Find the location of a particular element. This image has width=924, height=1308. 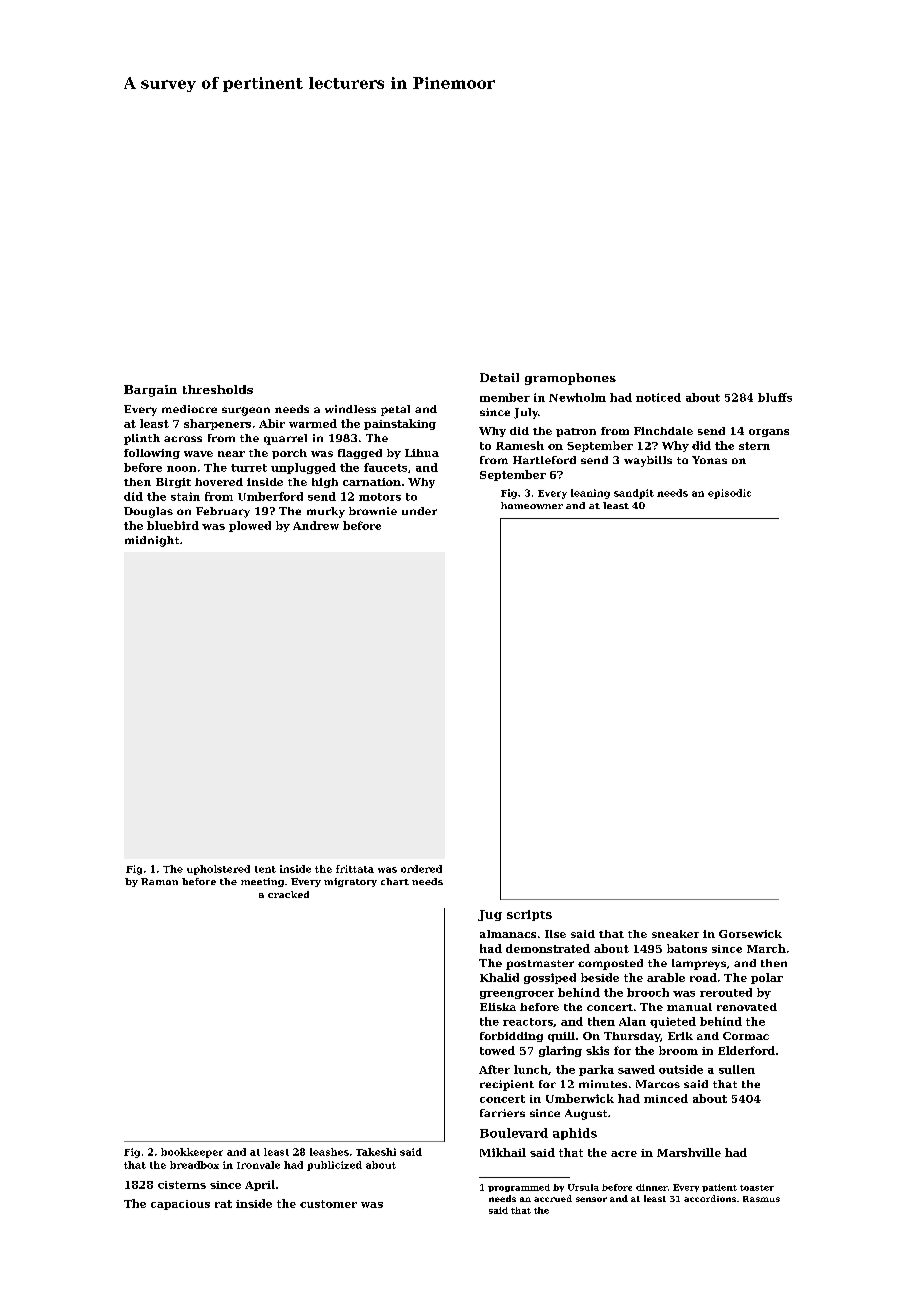

accrued is located at coordinates (553, 1198).
